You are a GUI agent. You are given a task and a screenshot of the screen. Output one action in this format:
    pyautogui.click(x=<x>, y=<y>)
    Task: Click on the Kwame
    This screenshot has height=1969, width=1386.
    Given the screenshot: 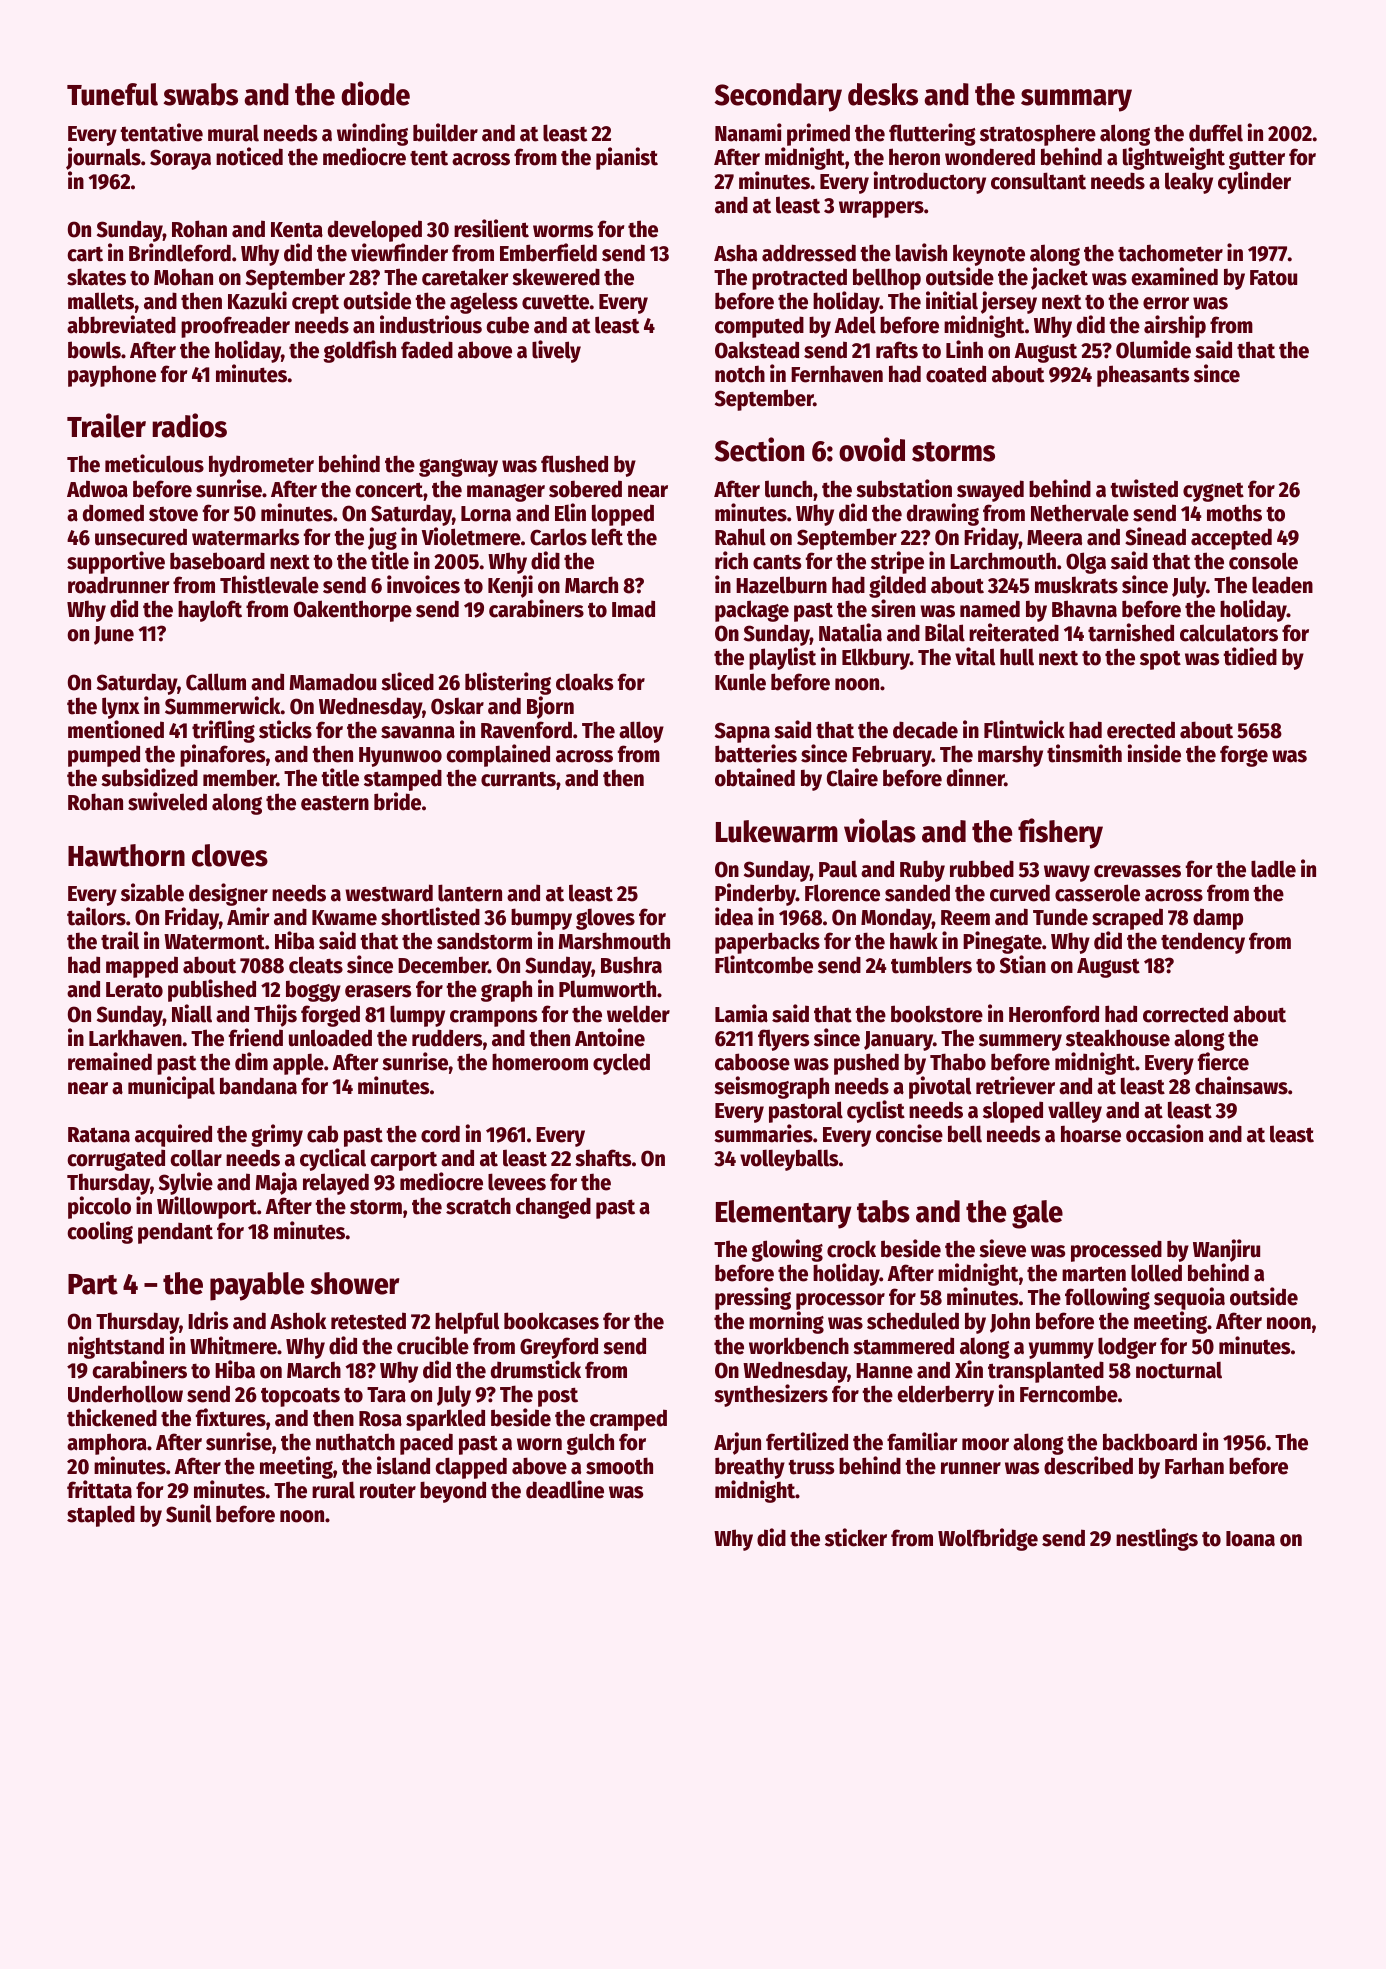 What is the action you would take?
    pyautogui.click(x=344, y=918)
